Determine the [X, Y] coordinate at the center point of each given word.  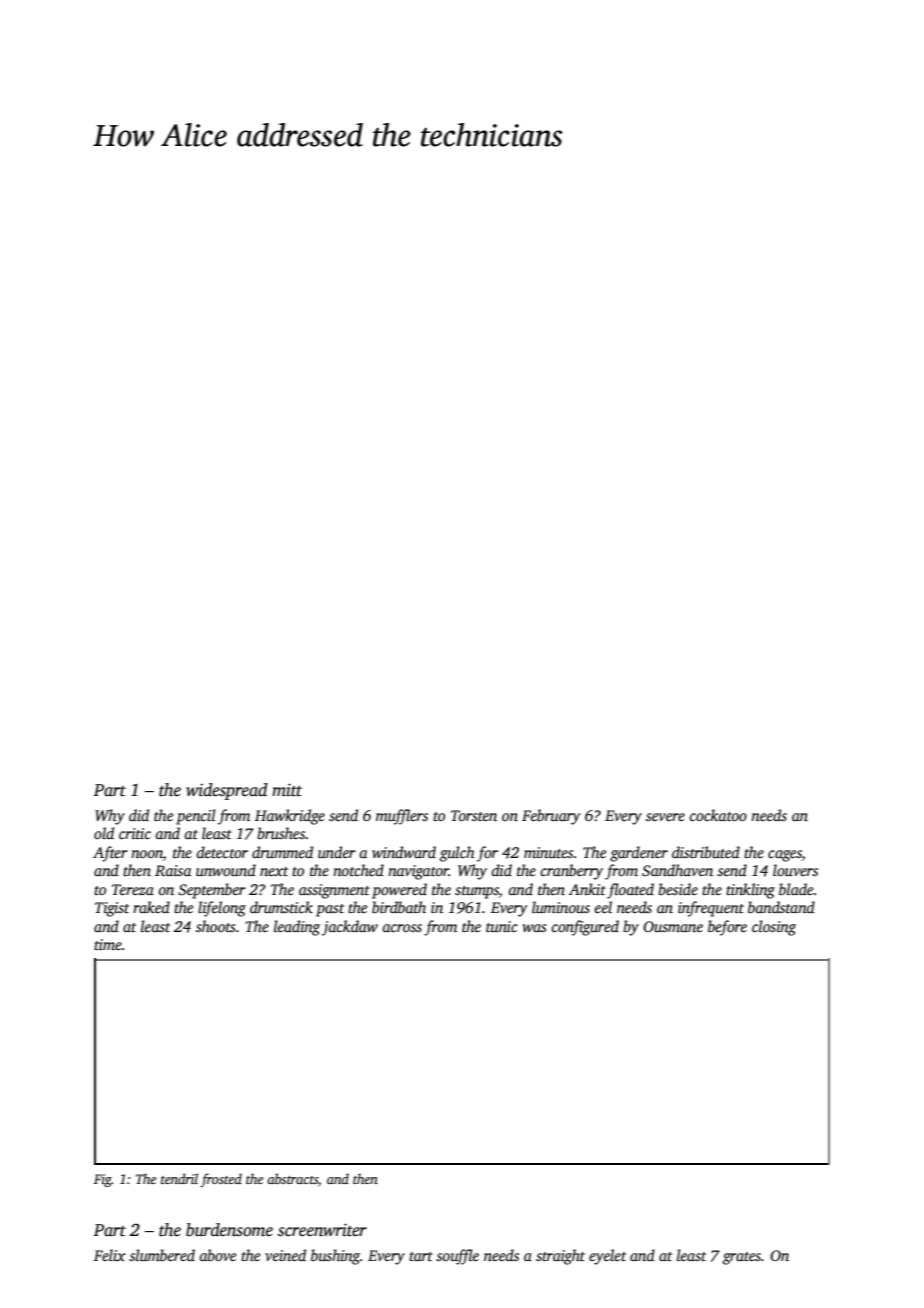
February [551, 817]
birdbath [399, 907]
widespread [227, 791]
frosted [221, 1180]
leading [297, 928]
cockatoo [718, 815]
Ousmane [673, 926]
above [218, 1255]
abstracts [292, 1178]
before [727, 928]
